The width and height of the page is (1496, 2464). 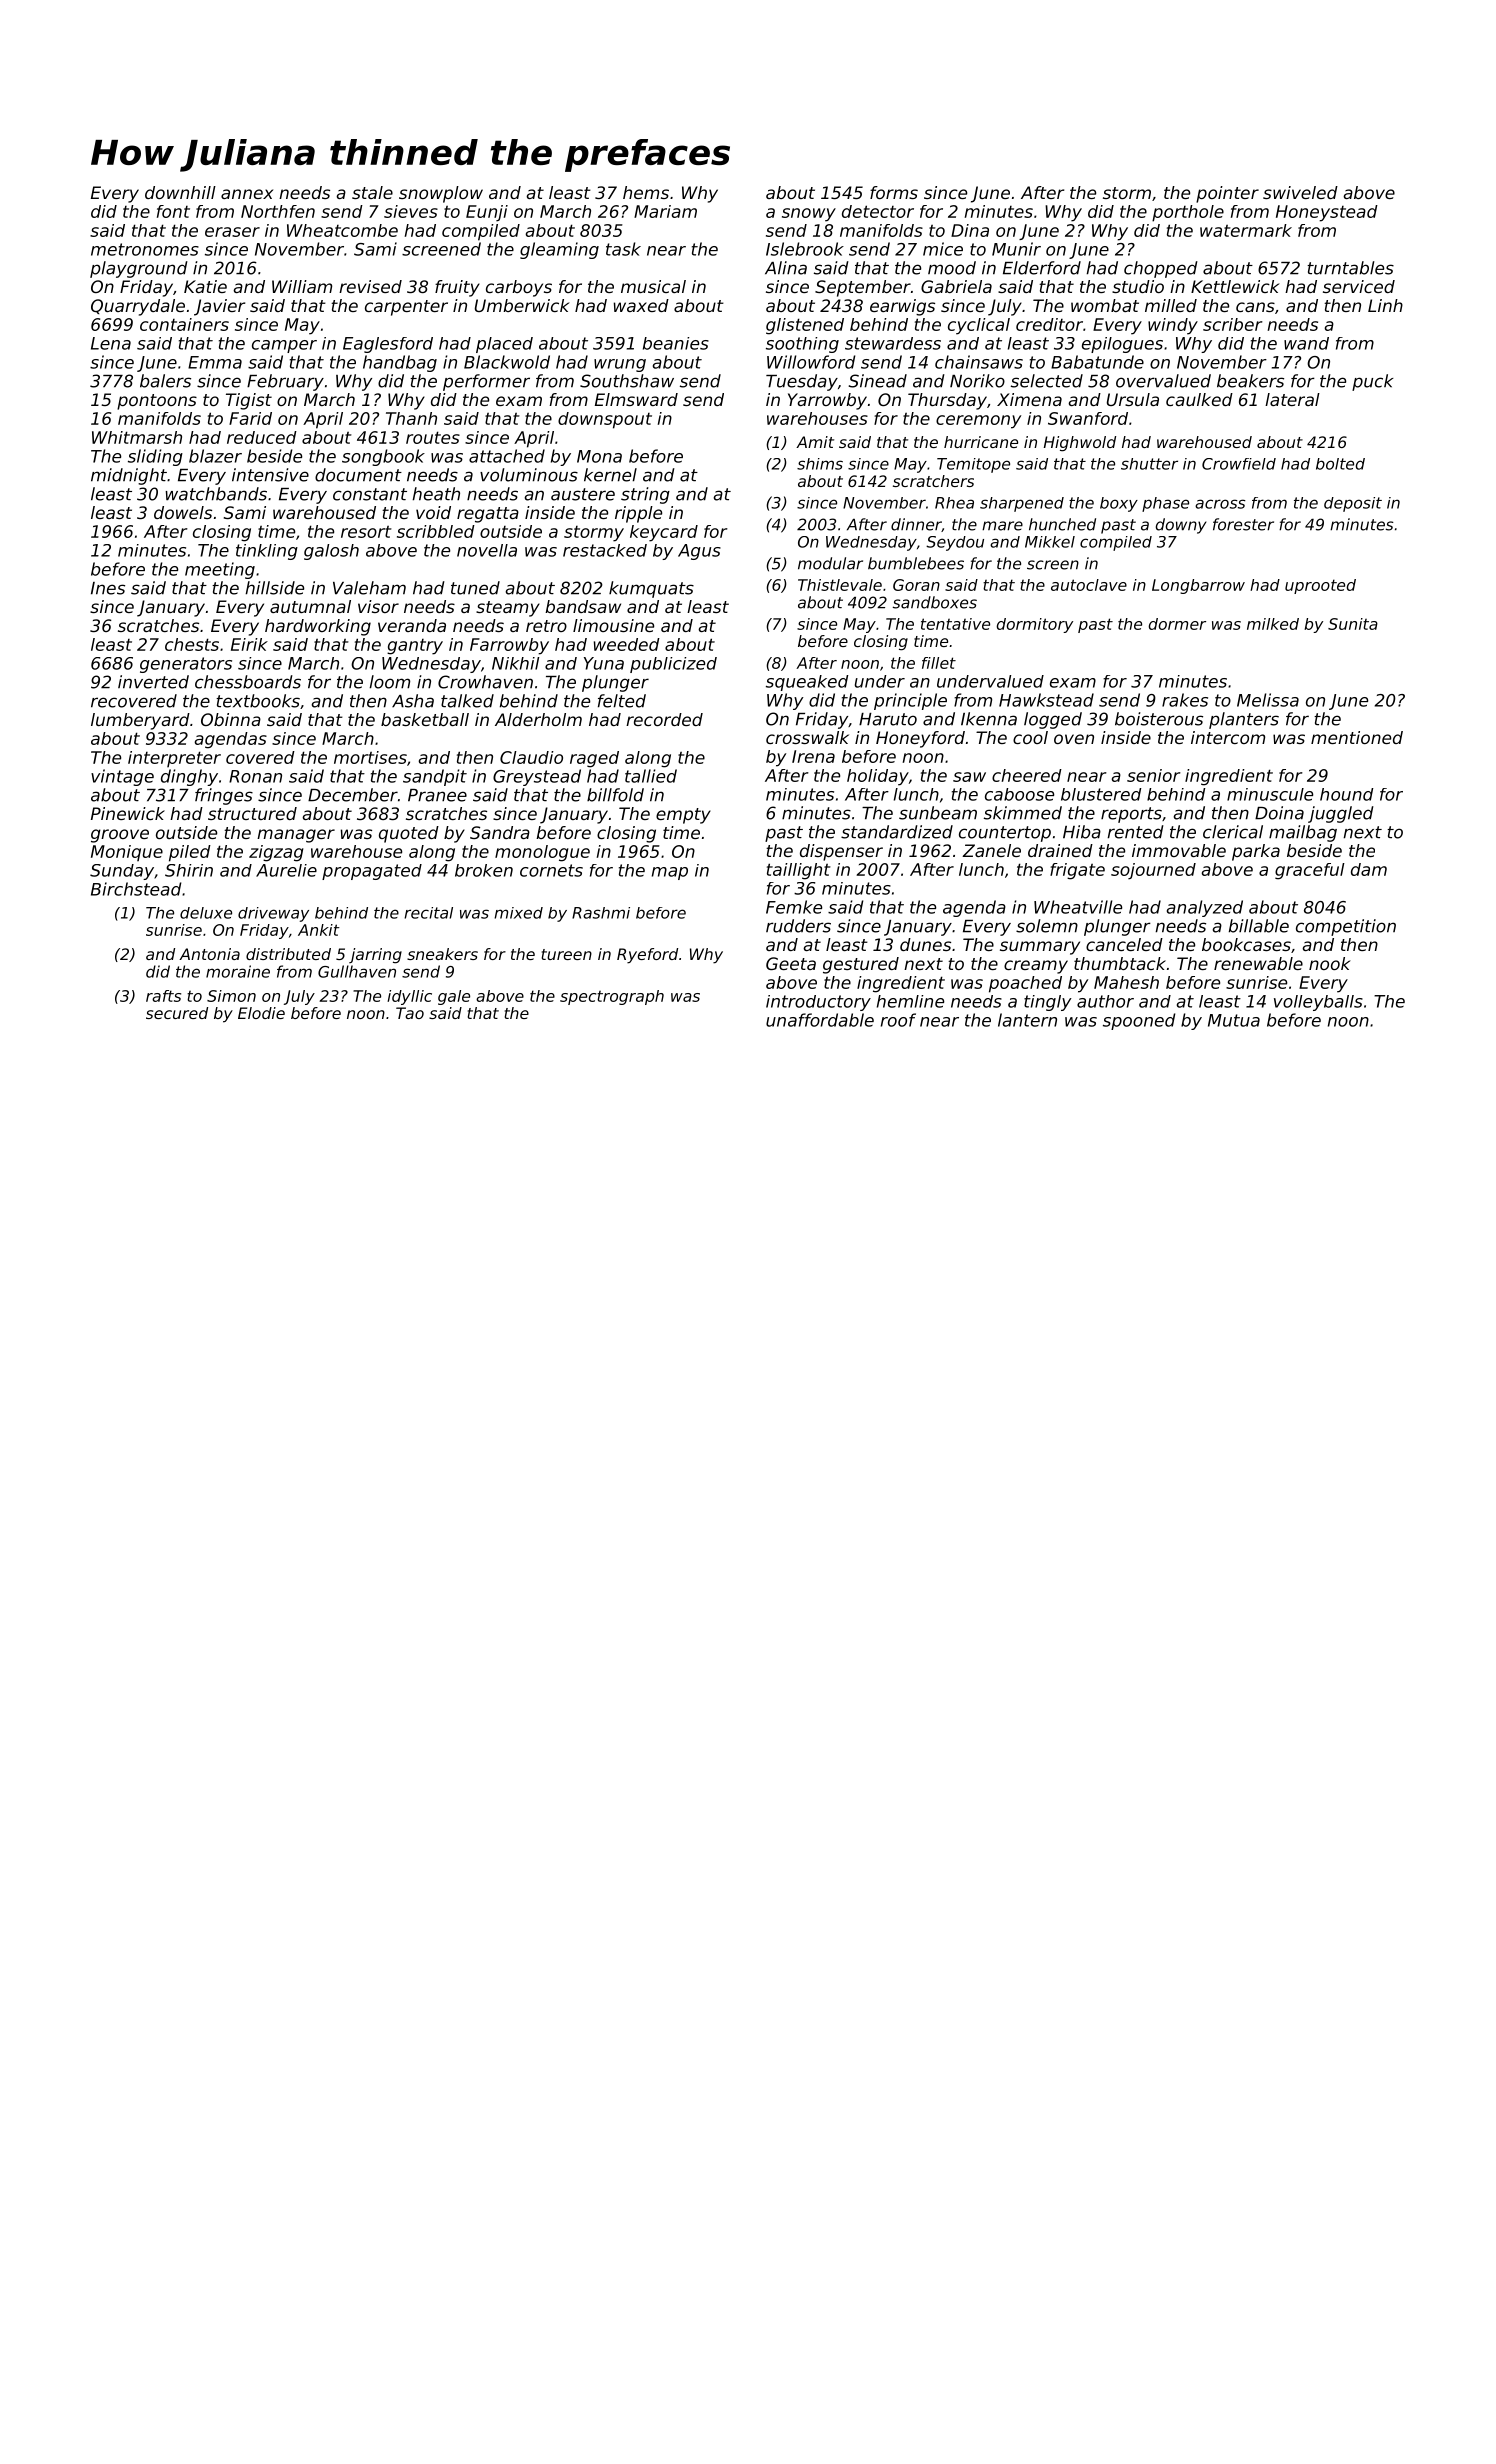 What do you see at coordinates (209, 954) in the page?
I see `Antonia` at bounding box center [209, 954].
